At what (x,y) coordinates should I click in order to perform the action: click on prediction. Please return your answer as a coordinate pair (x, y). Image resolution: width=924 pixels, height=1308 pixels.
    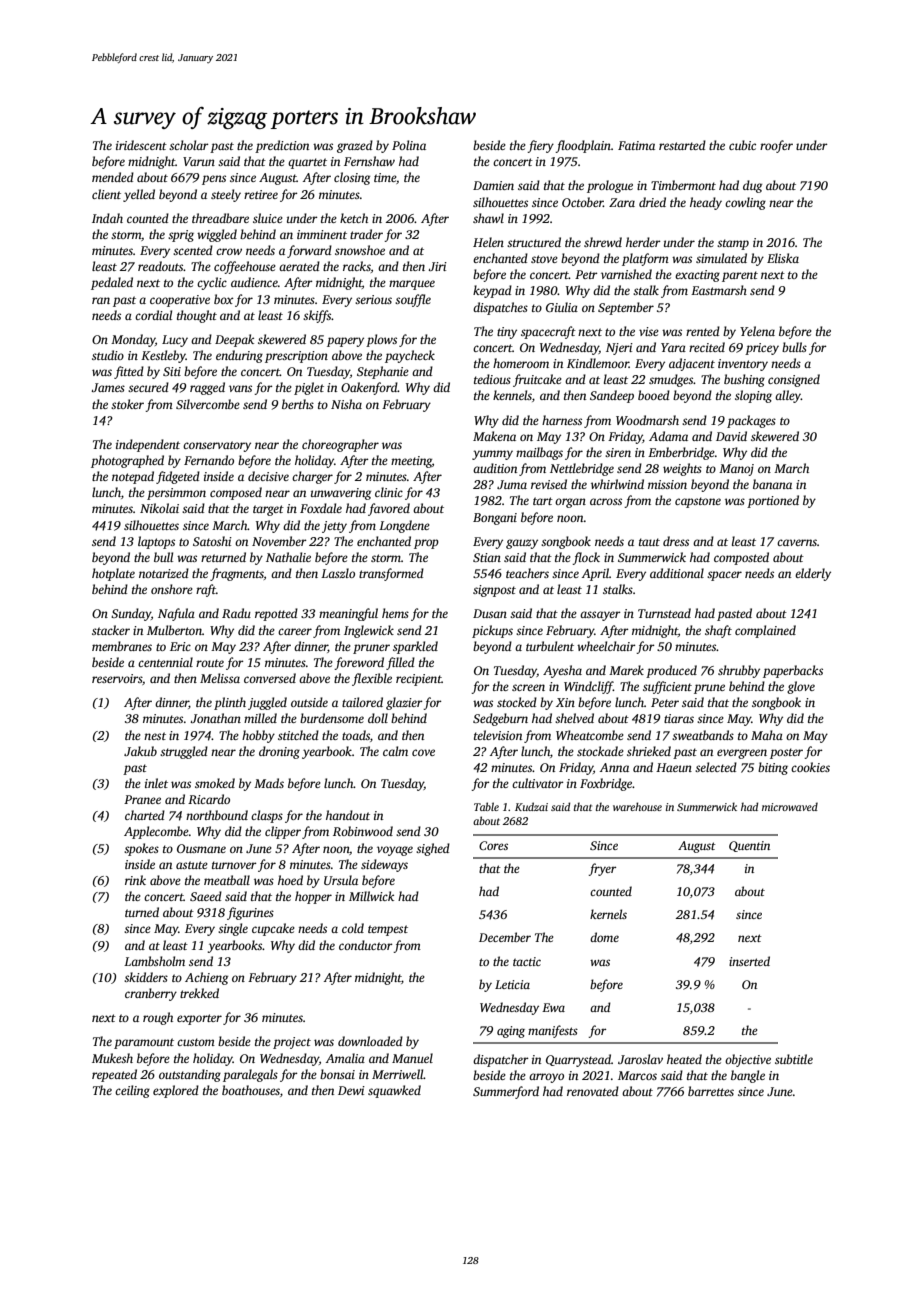
    Looking at the image, I should click on (282, 146).
